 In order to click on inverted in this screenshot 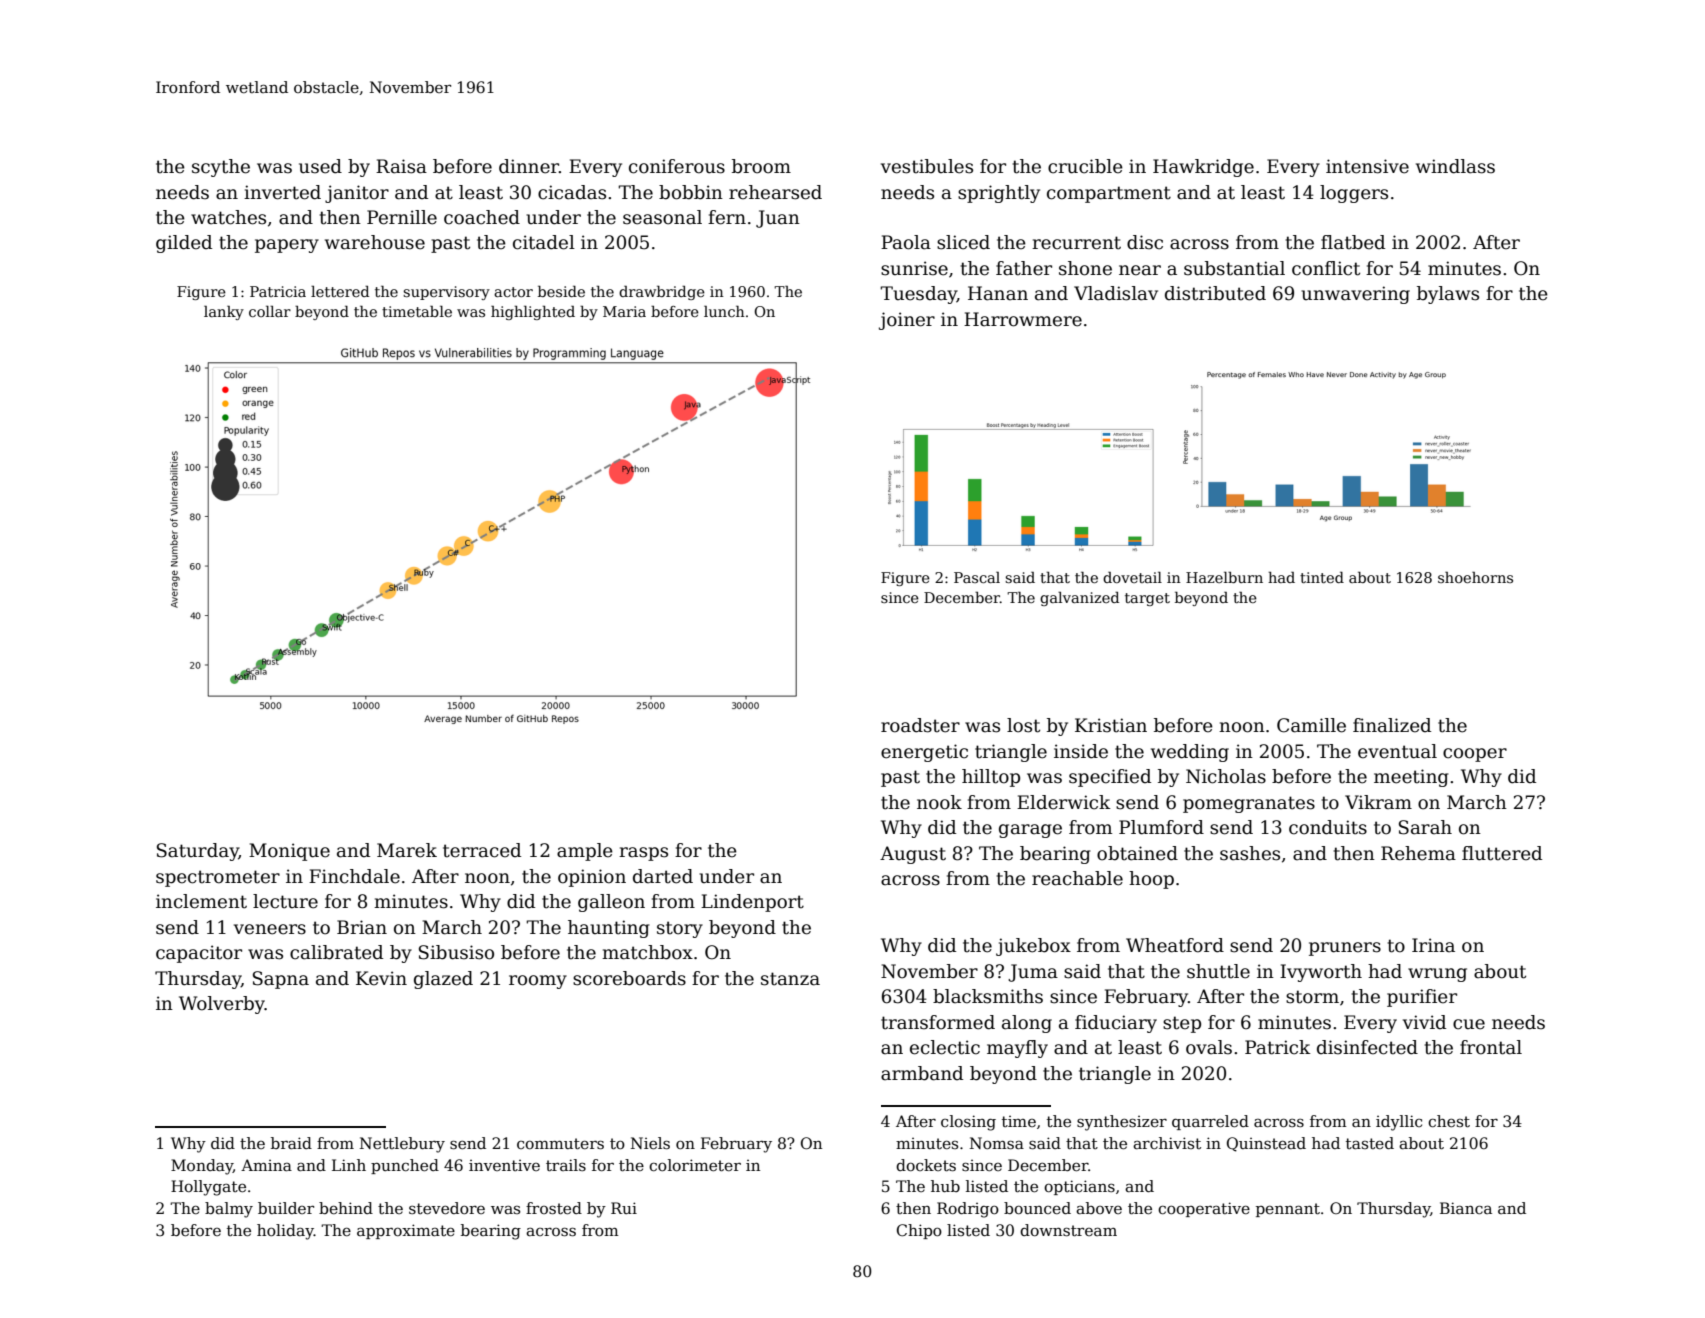, I will do `click(282, 192)`.
